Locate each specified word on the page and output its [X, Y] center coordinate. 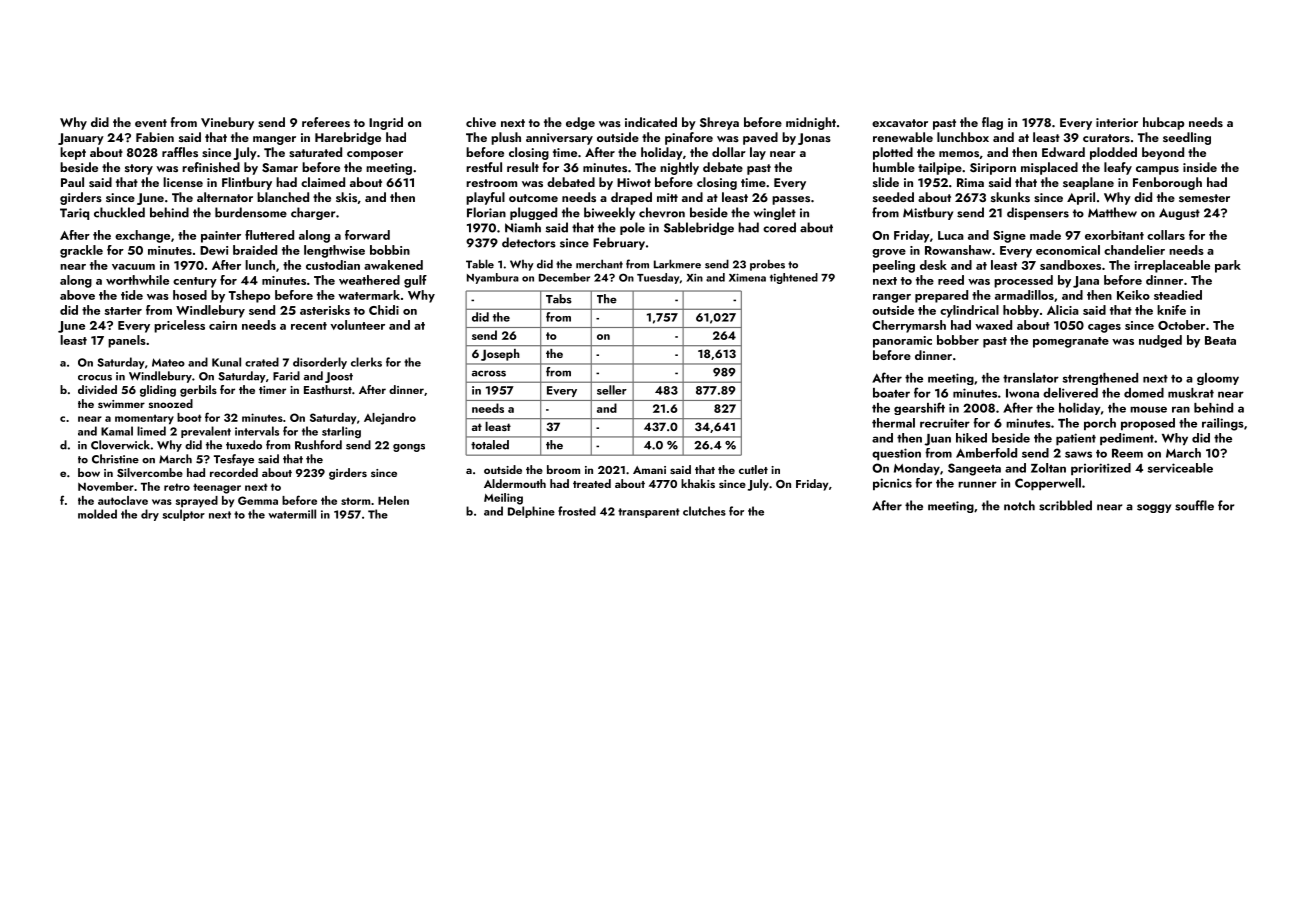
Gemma [258, 500]
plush [506, 138]
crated [262, 362]
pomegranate [1071, 342]
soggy [1154, 508]
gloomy [1218, 379]
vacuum [133, 267]
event [151, 123]
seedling [1187, 138]
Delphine [531, 512]
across [489, 373]
